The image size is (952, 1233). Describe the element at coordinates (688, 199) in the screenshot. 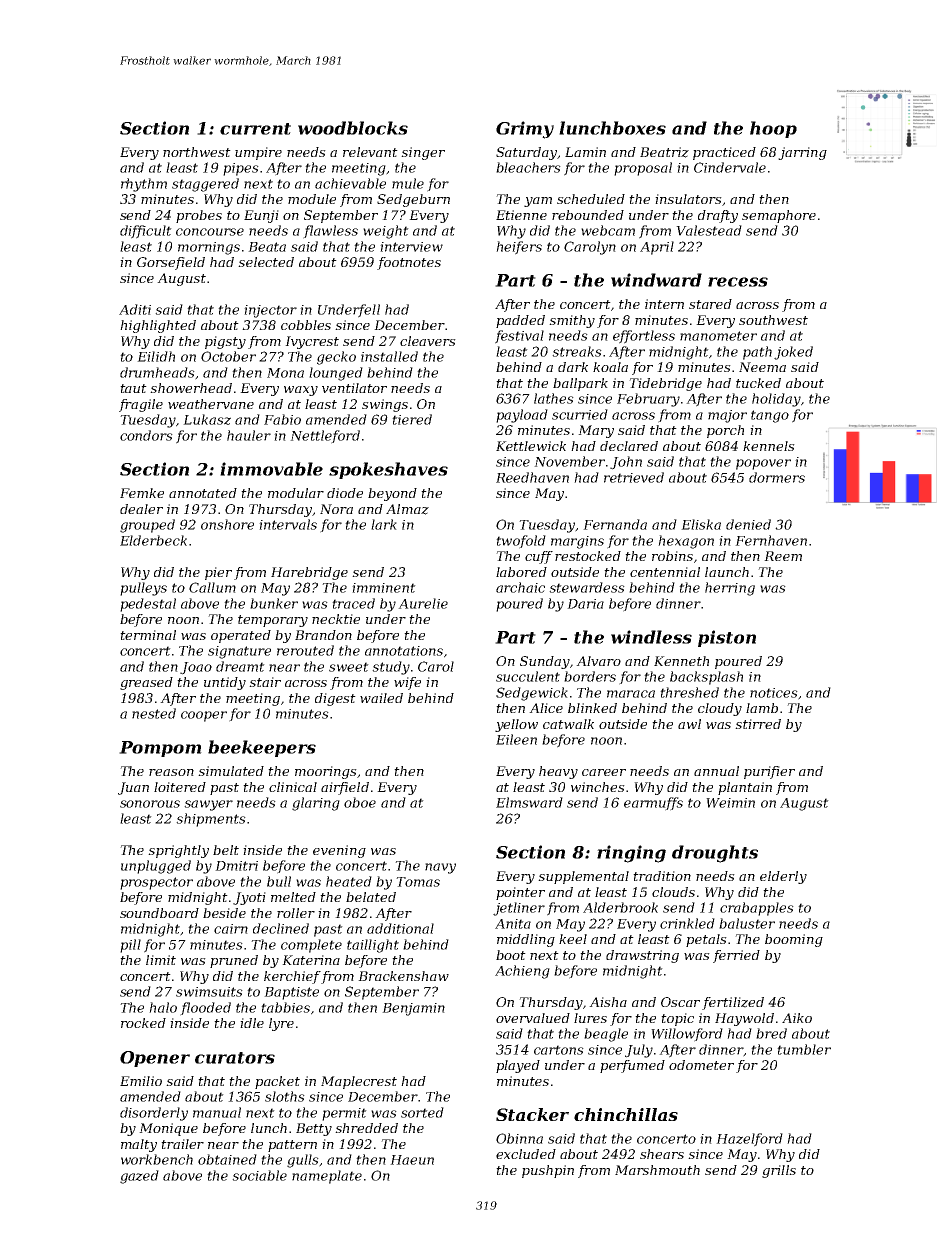

I see `insulators` at that location.
